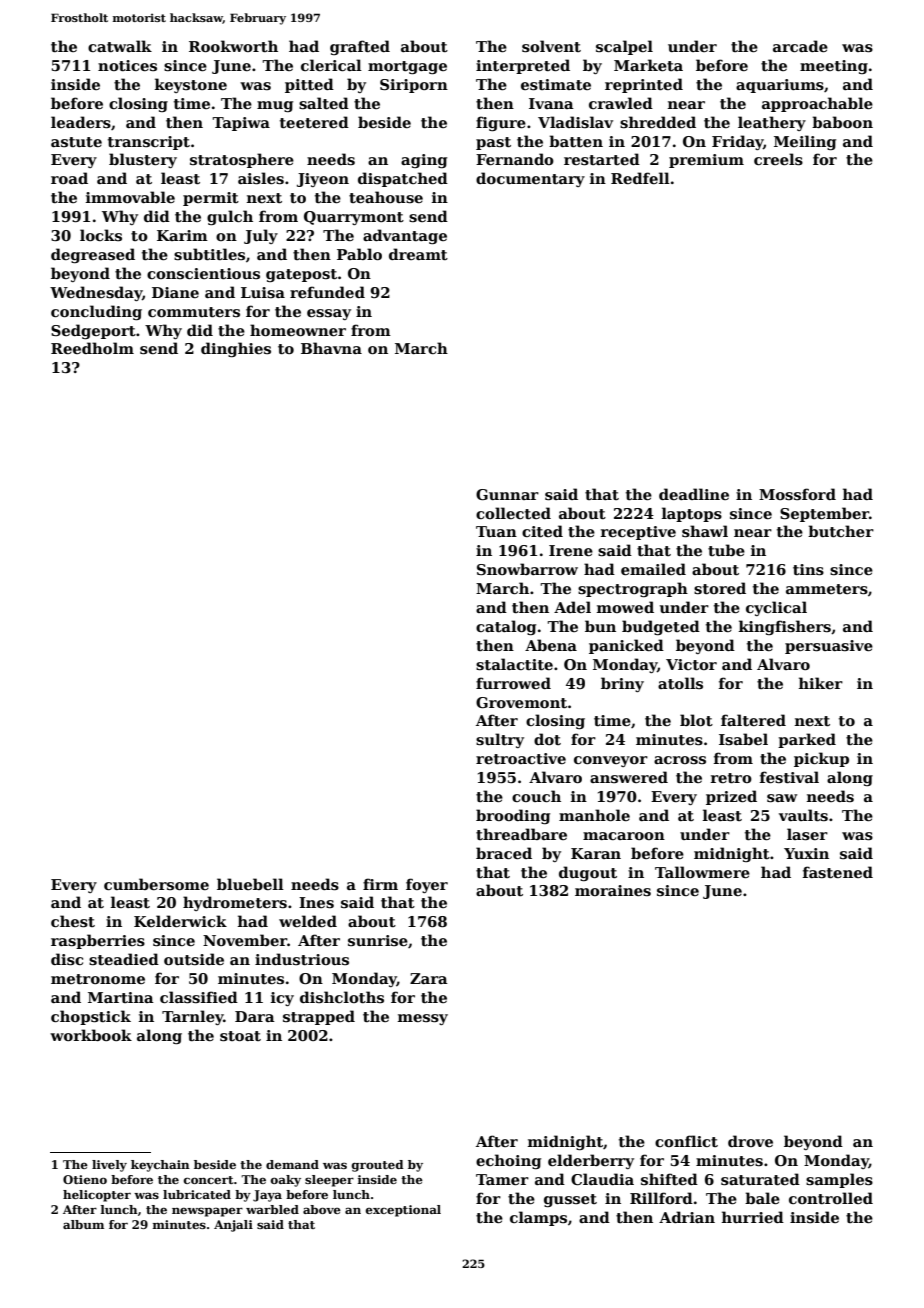 Image resolution: width=924 pixels, height=1308 pixels. I want to click on creels, so click(778, 159).
